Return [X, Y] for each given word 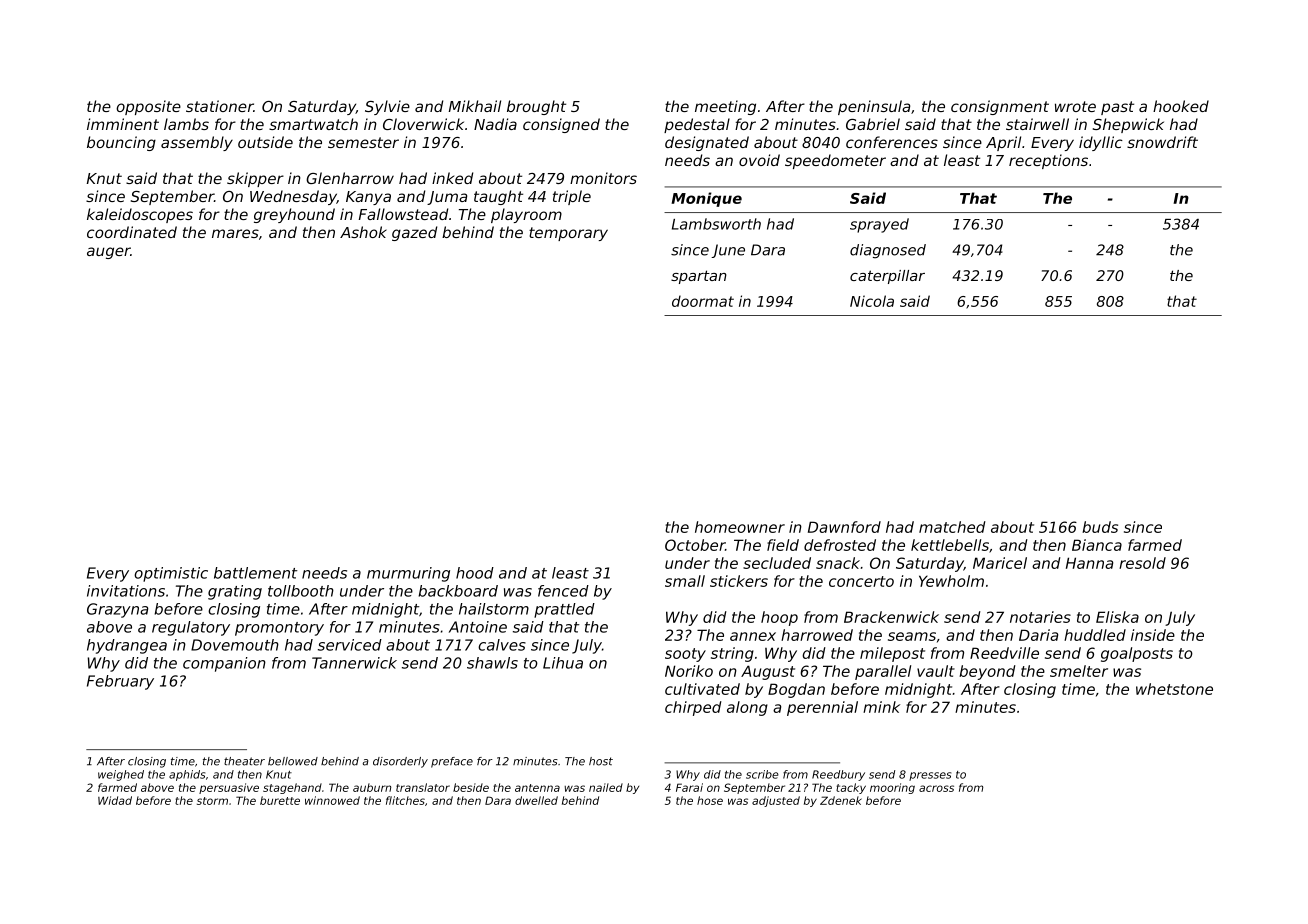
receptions [1048, 161]
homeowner [740, 527]
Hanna [1089, 563]
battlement [256, 573]
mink [881, 707]
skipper [255, 179]
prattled [564, 610]
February [120, 682]
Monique [706, 199]
